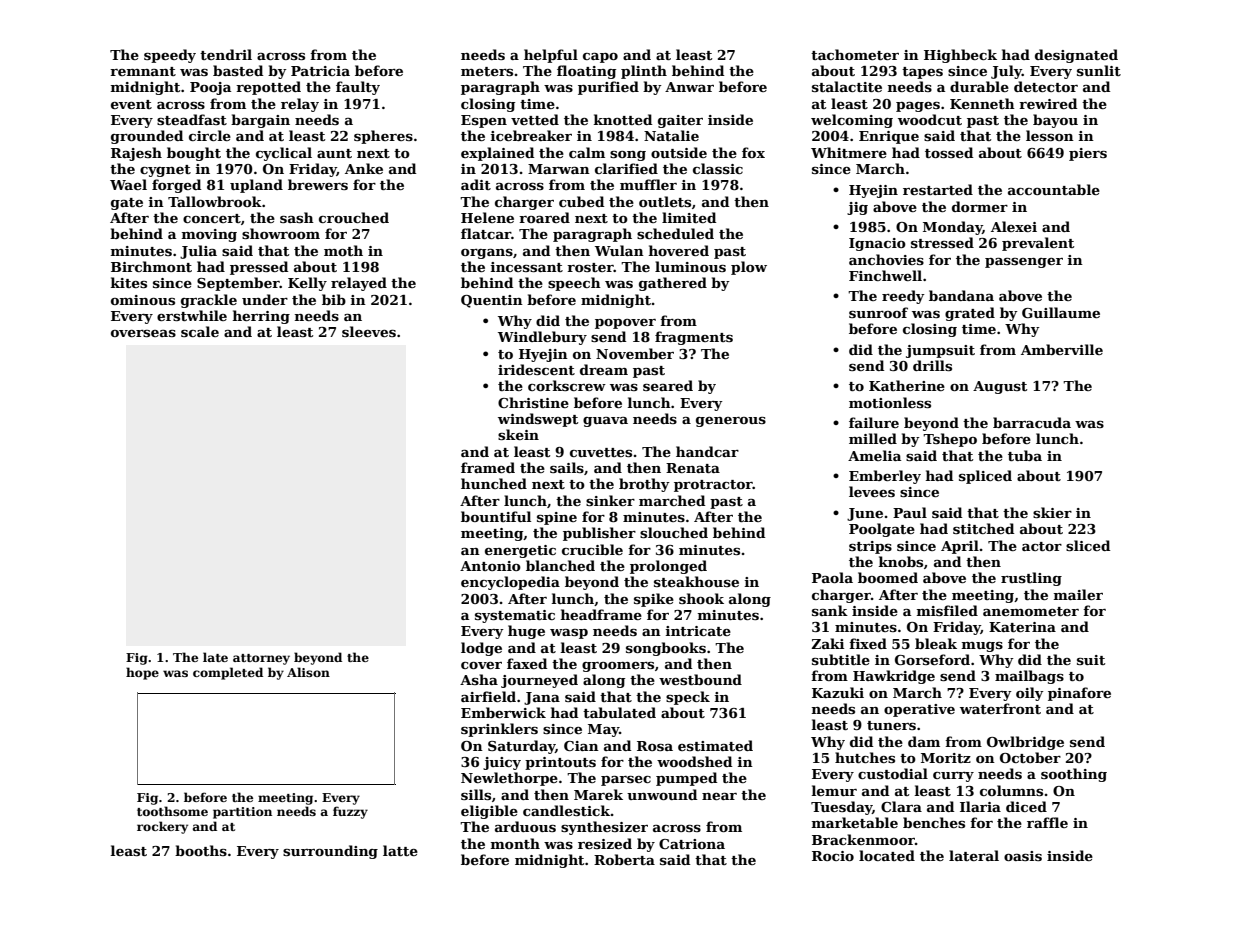  What do you see at coordinates (953, 777) in the image?
I see `curry` at bounding box center [953, 777].
